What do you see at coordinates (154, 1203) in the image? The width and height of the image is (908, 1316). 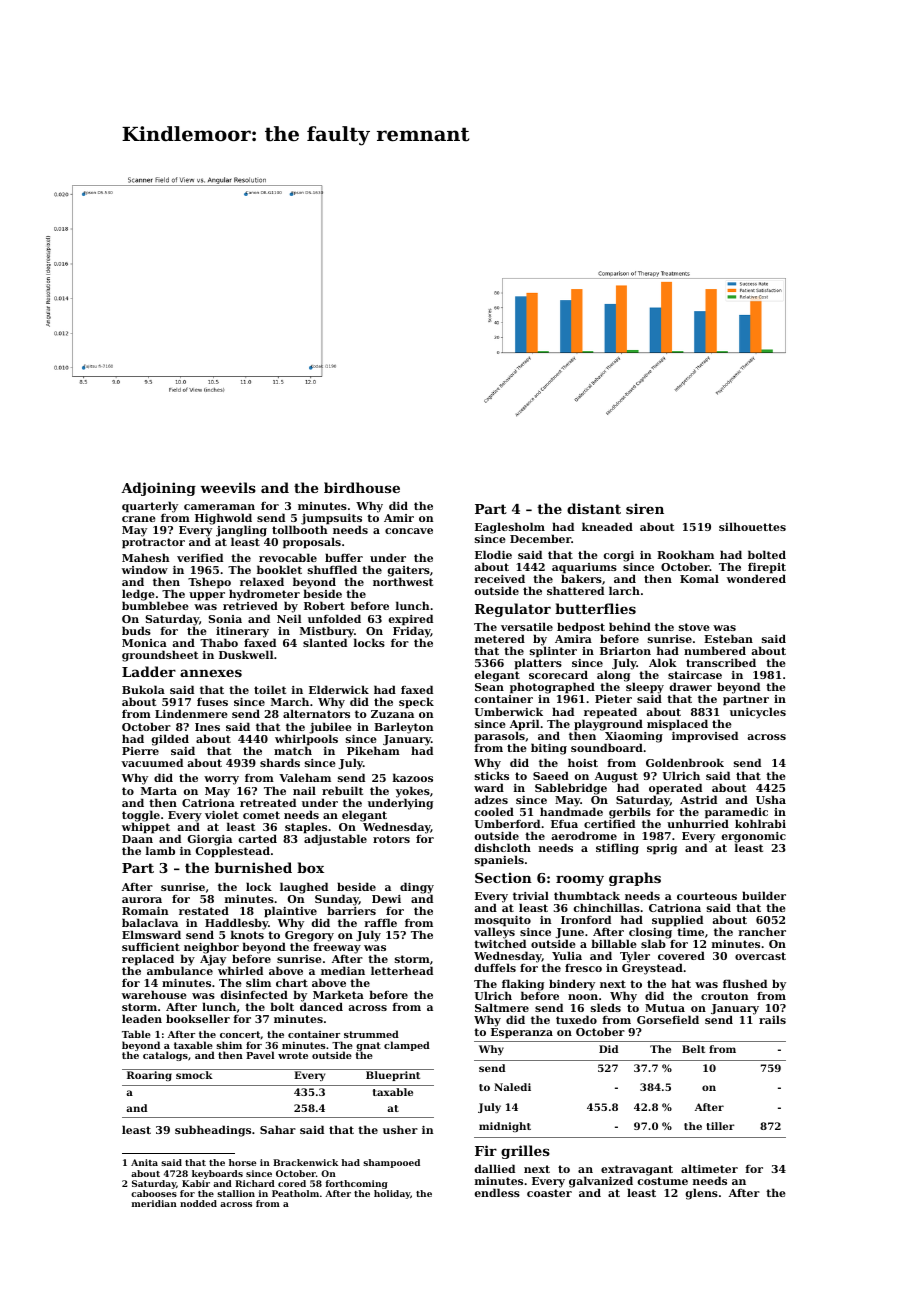 I see `meridian` at bounding box center [154, 1203].
